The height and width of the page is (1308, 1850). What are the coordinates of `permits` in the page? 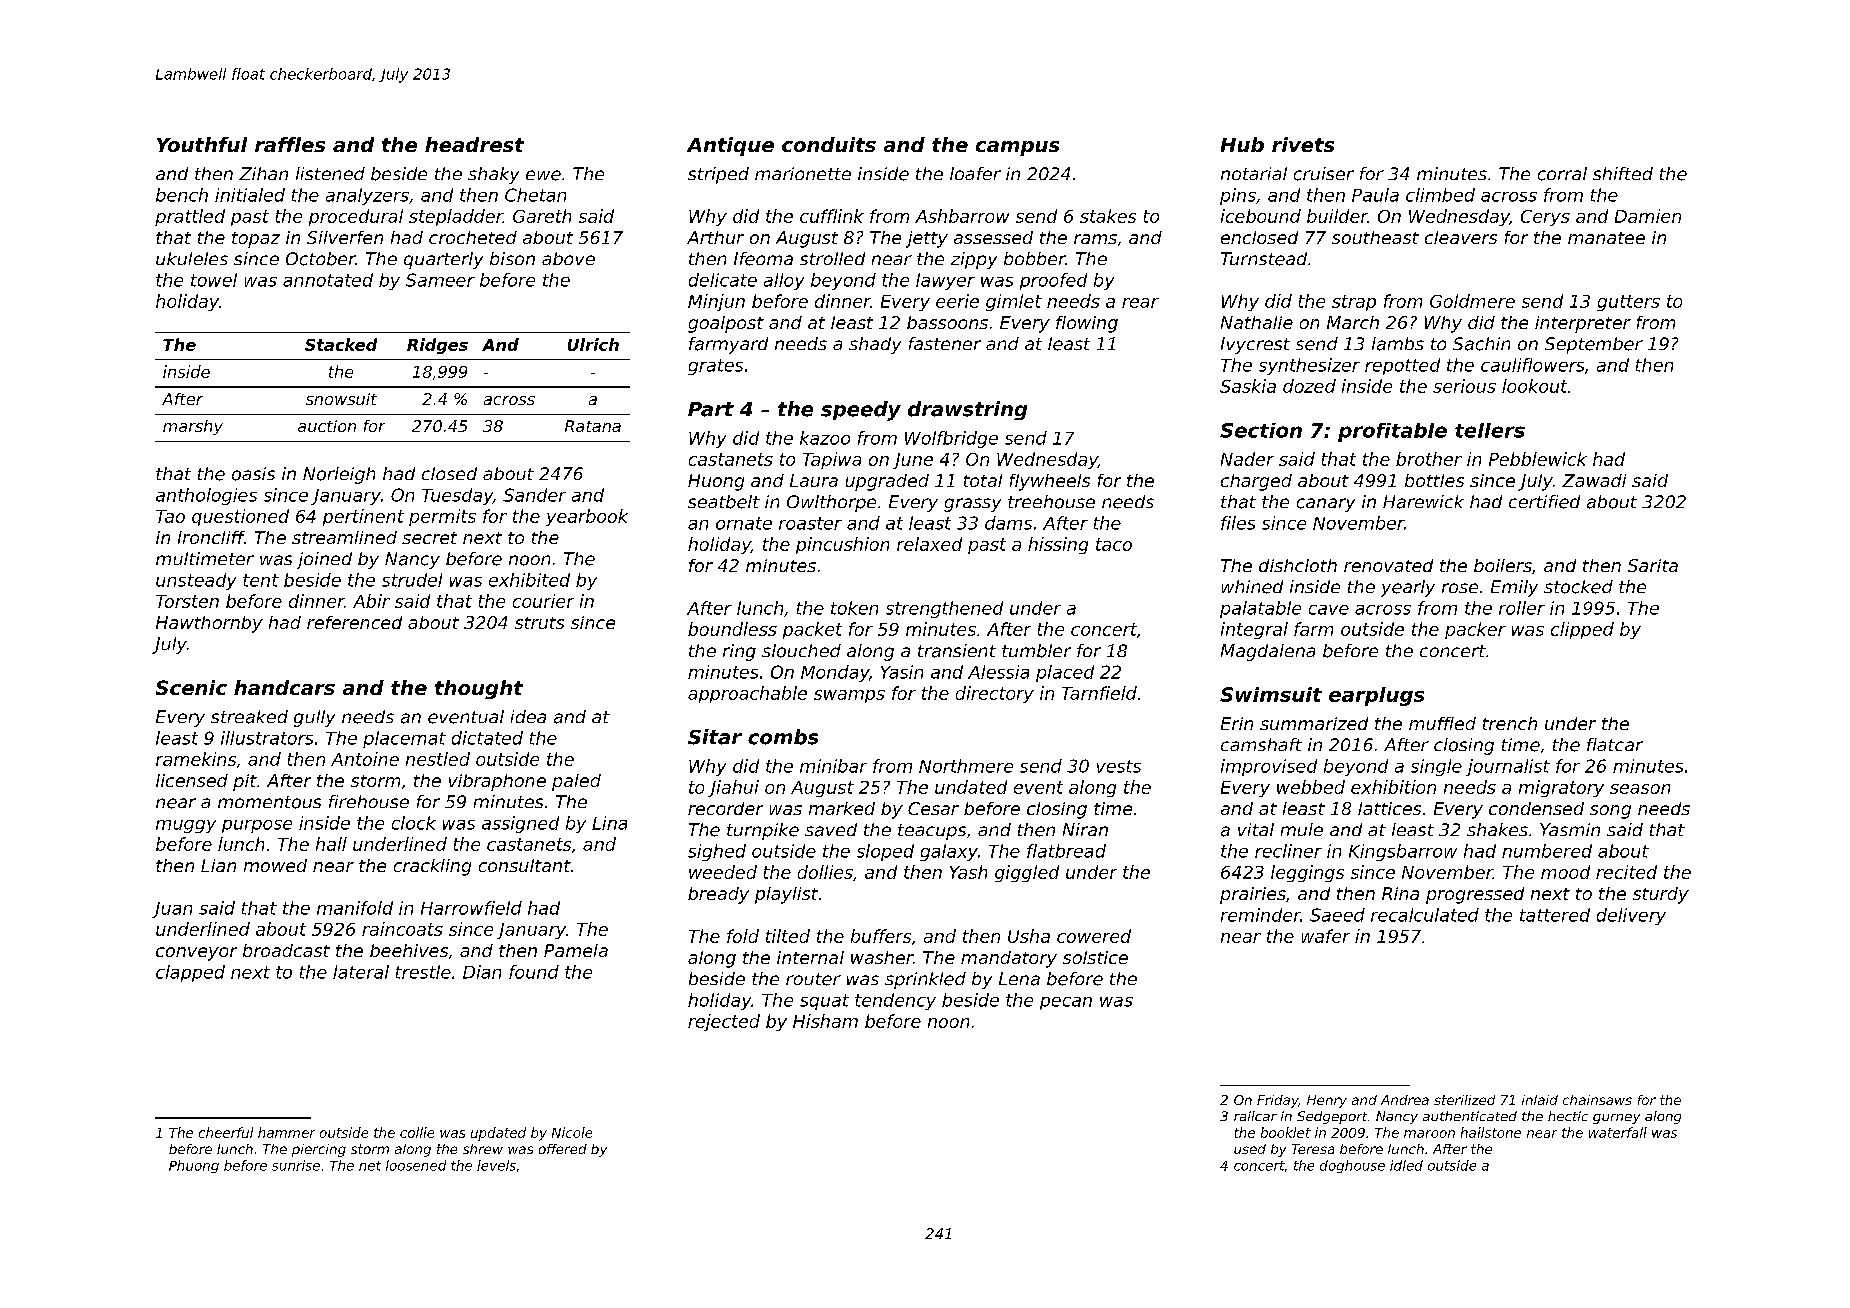 It's located at (442, 517).
